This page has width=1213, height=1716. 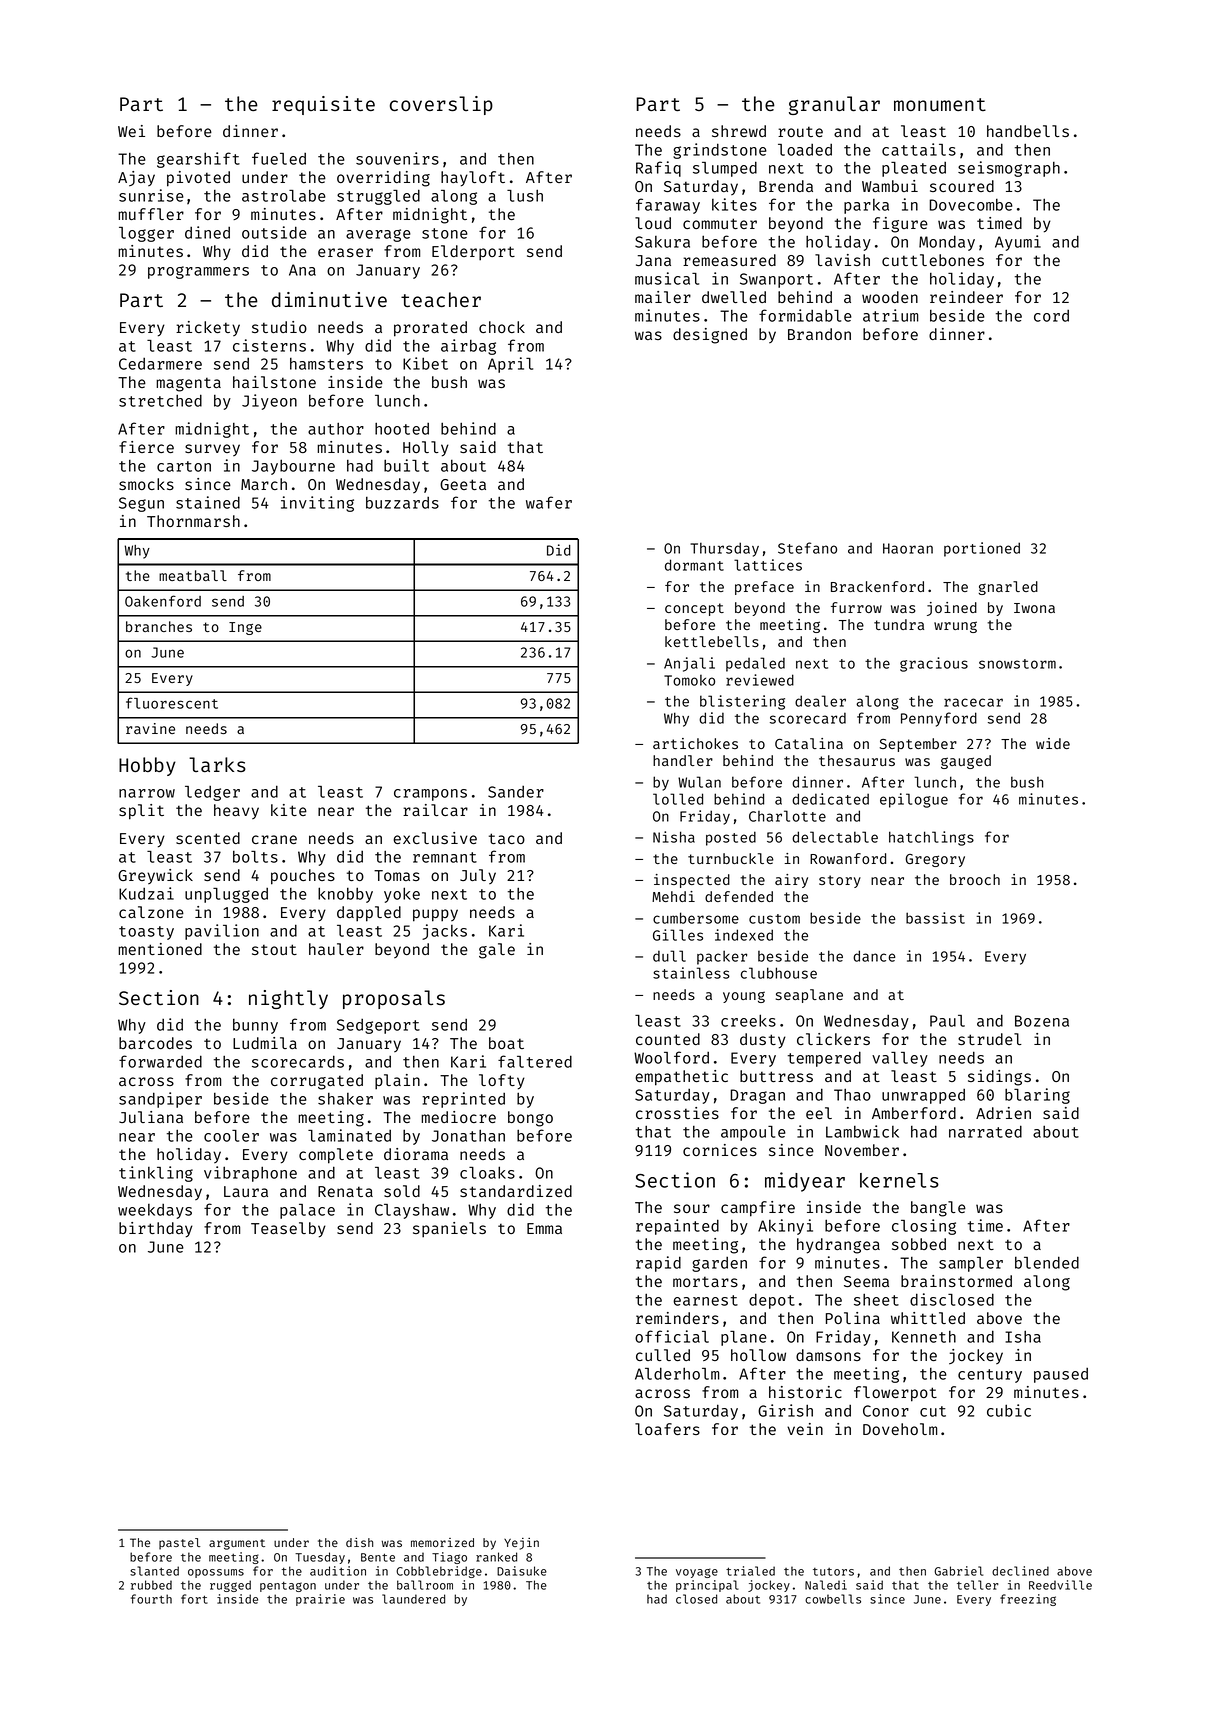 I want to click on Dovecombe, so click(x=971, y=205).
